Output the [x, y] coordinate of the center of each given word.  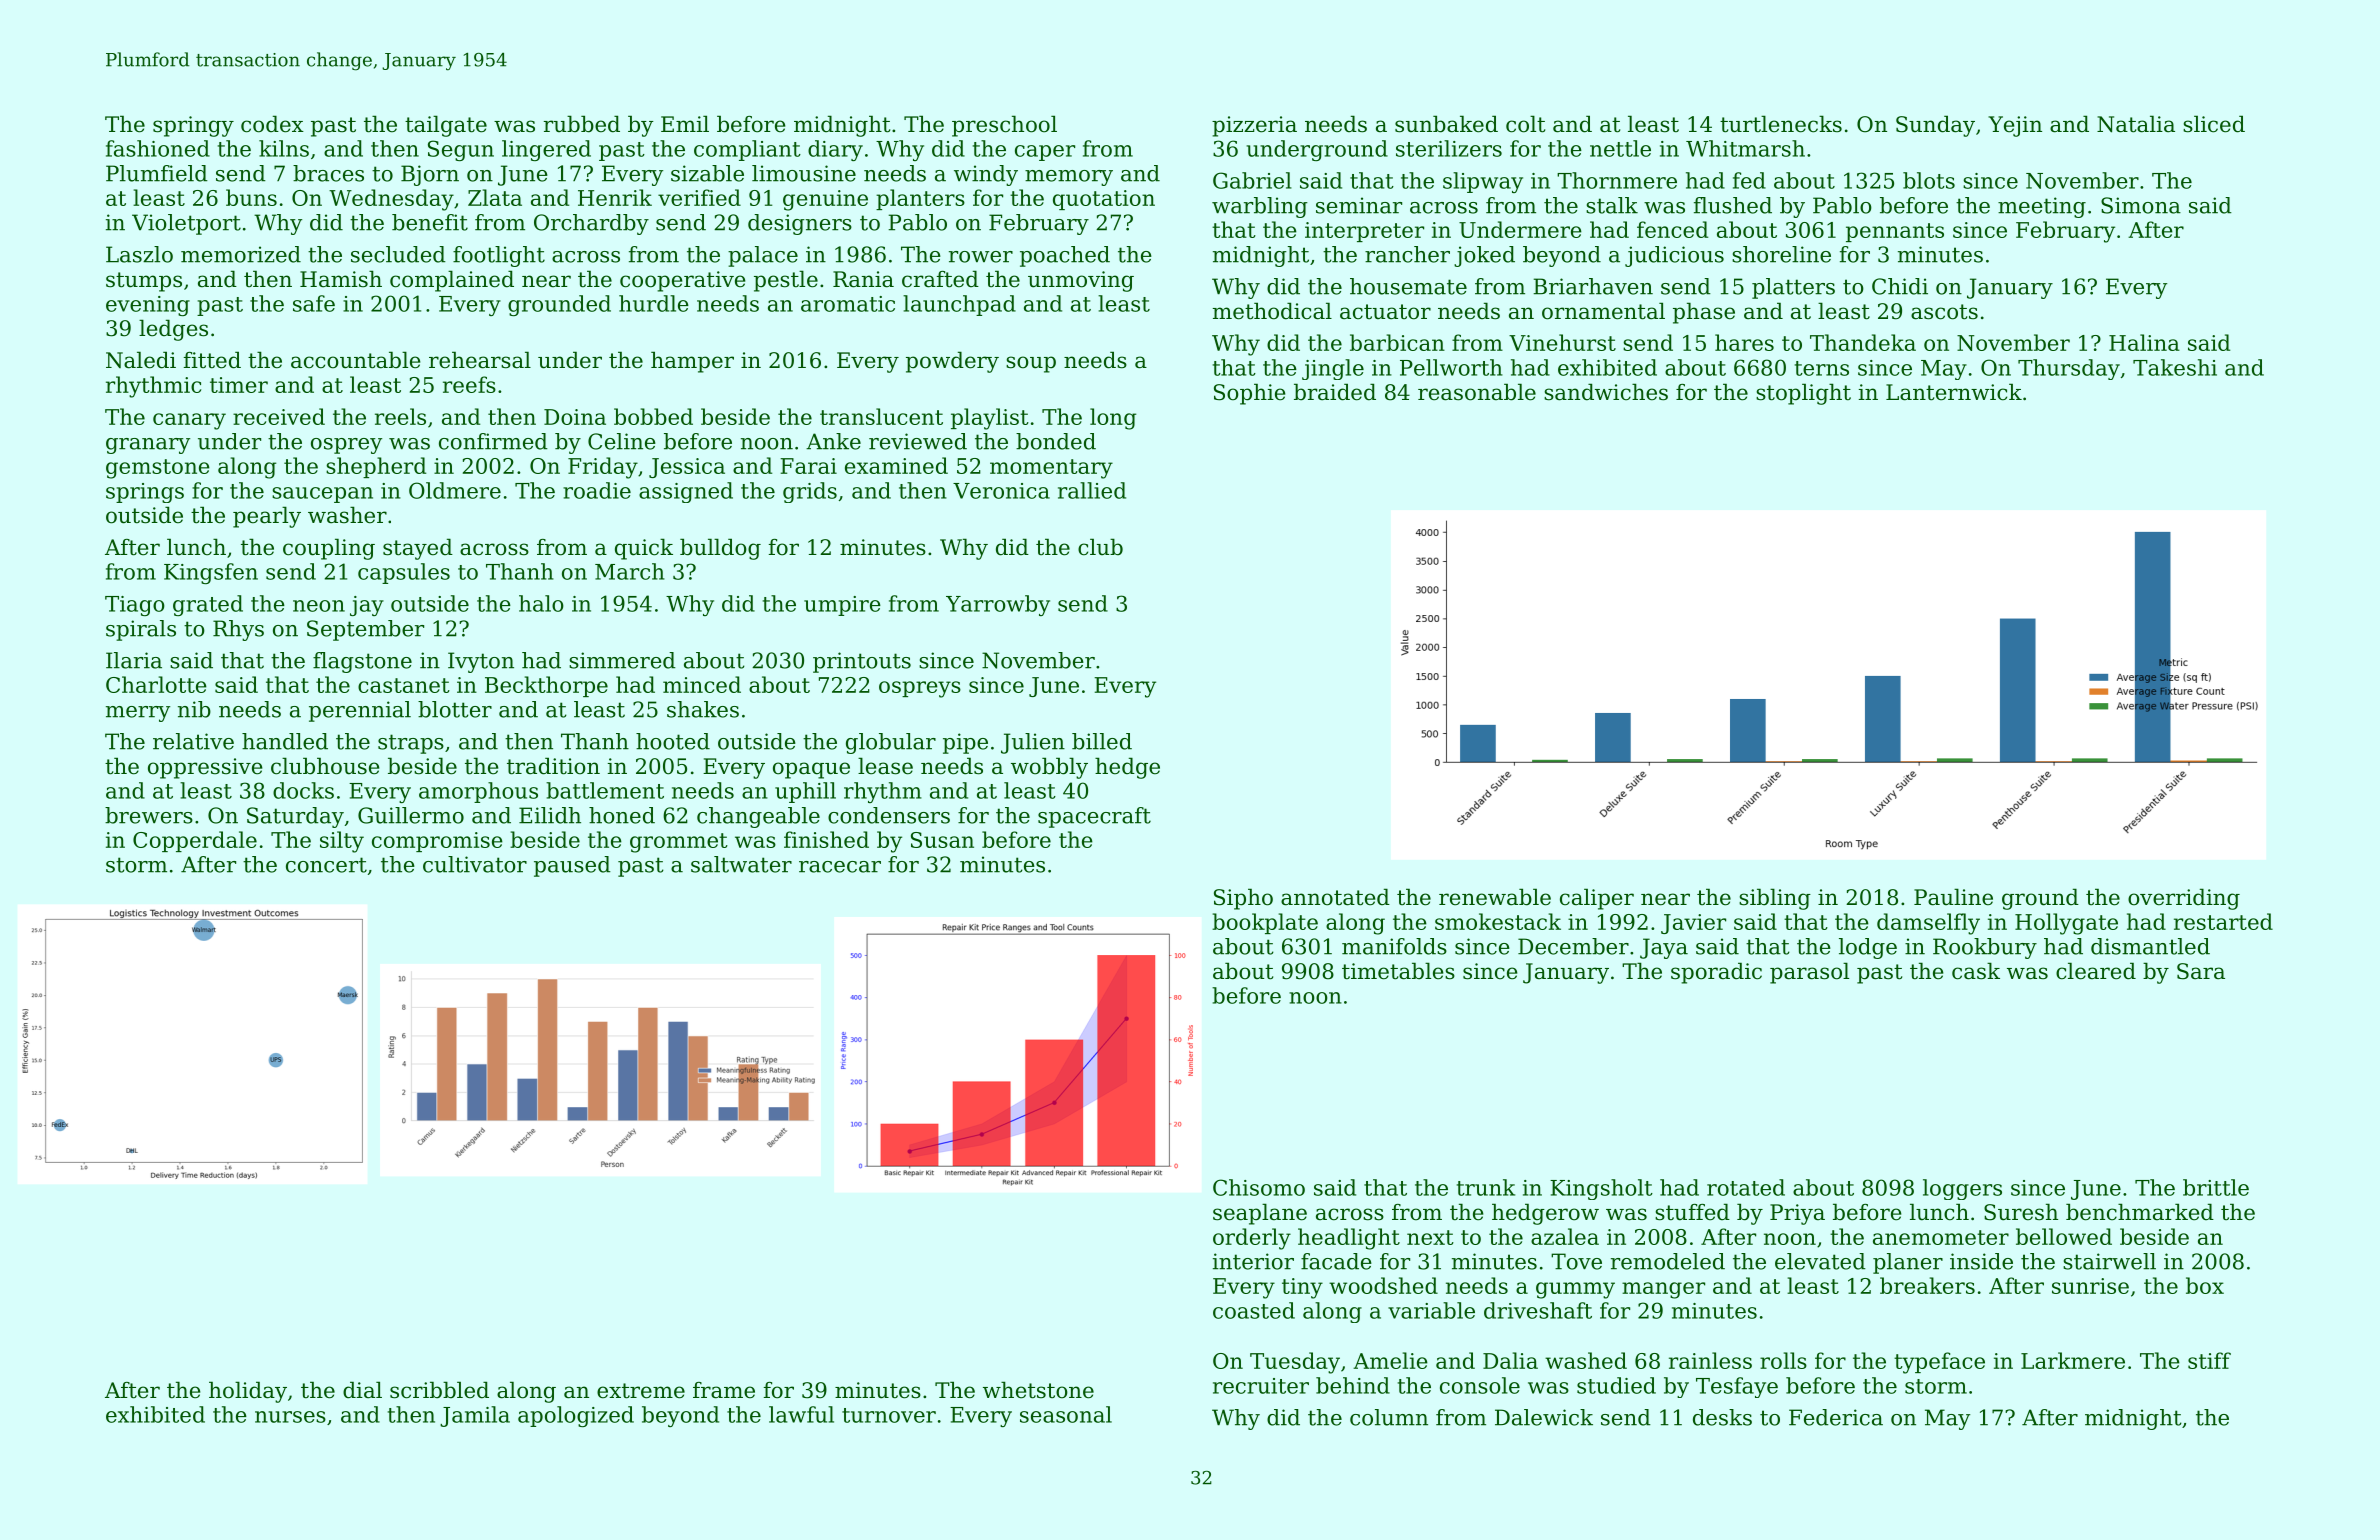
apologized [576, 1416]
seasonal [1066, 1414]
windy [986, 175]
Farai [808, 466]
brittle [2216, 1187]
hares [1744, 342]
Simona [2141, 205]
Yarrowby [998, 605]
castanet [404, 685]
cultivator [475, 864]
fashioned [158, 148]
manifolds [1394, 946]
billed [1102, 741]
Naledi [141, 360]
